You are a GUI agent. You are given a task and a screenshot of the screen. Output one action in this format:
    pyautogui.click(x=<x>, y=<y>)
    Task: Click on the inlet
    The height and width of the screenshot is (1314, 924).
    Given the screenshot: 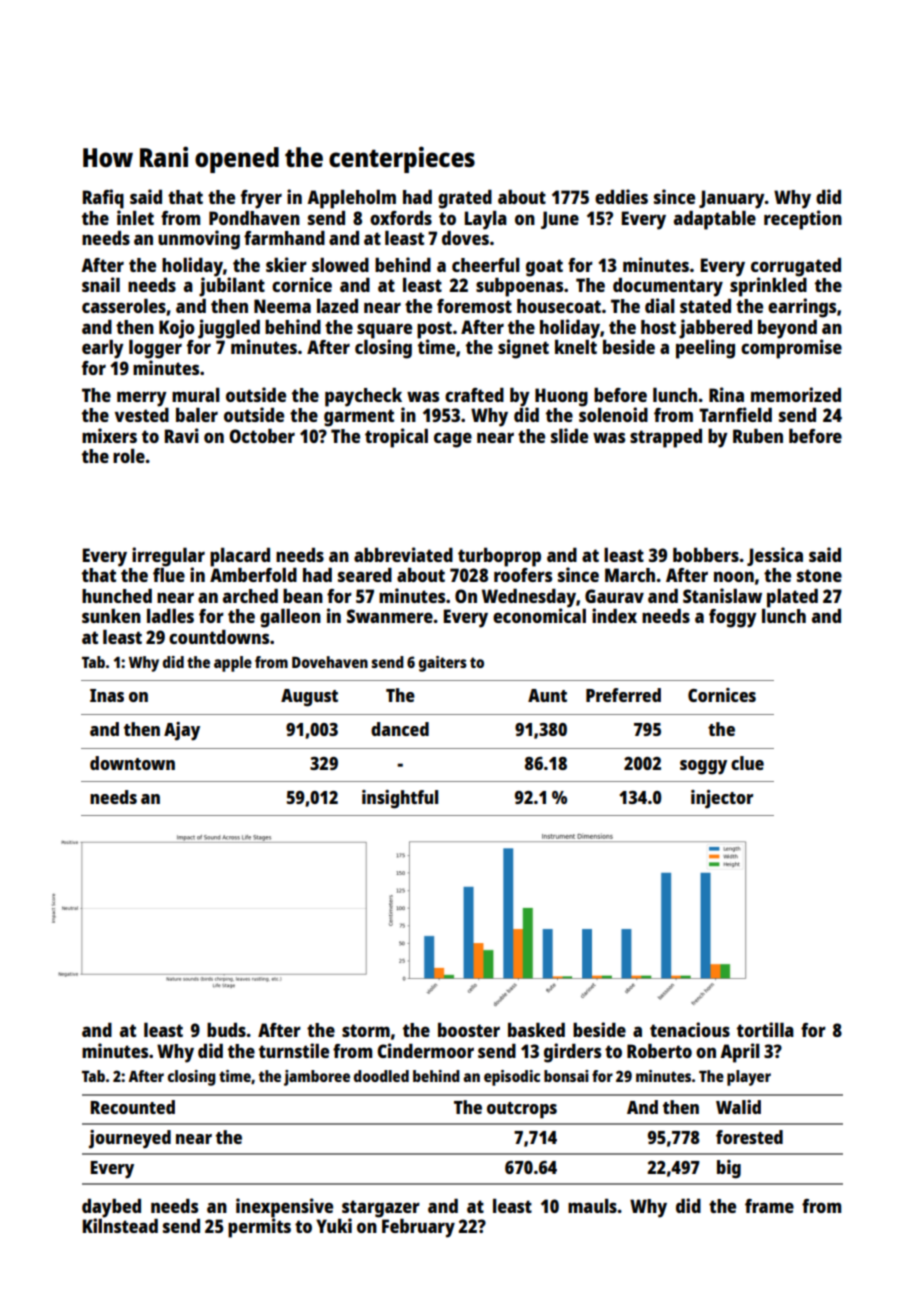 What is the action you would take?
    pyautogui.click(x=135, y=217)
